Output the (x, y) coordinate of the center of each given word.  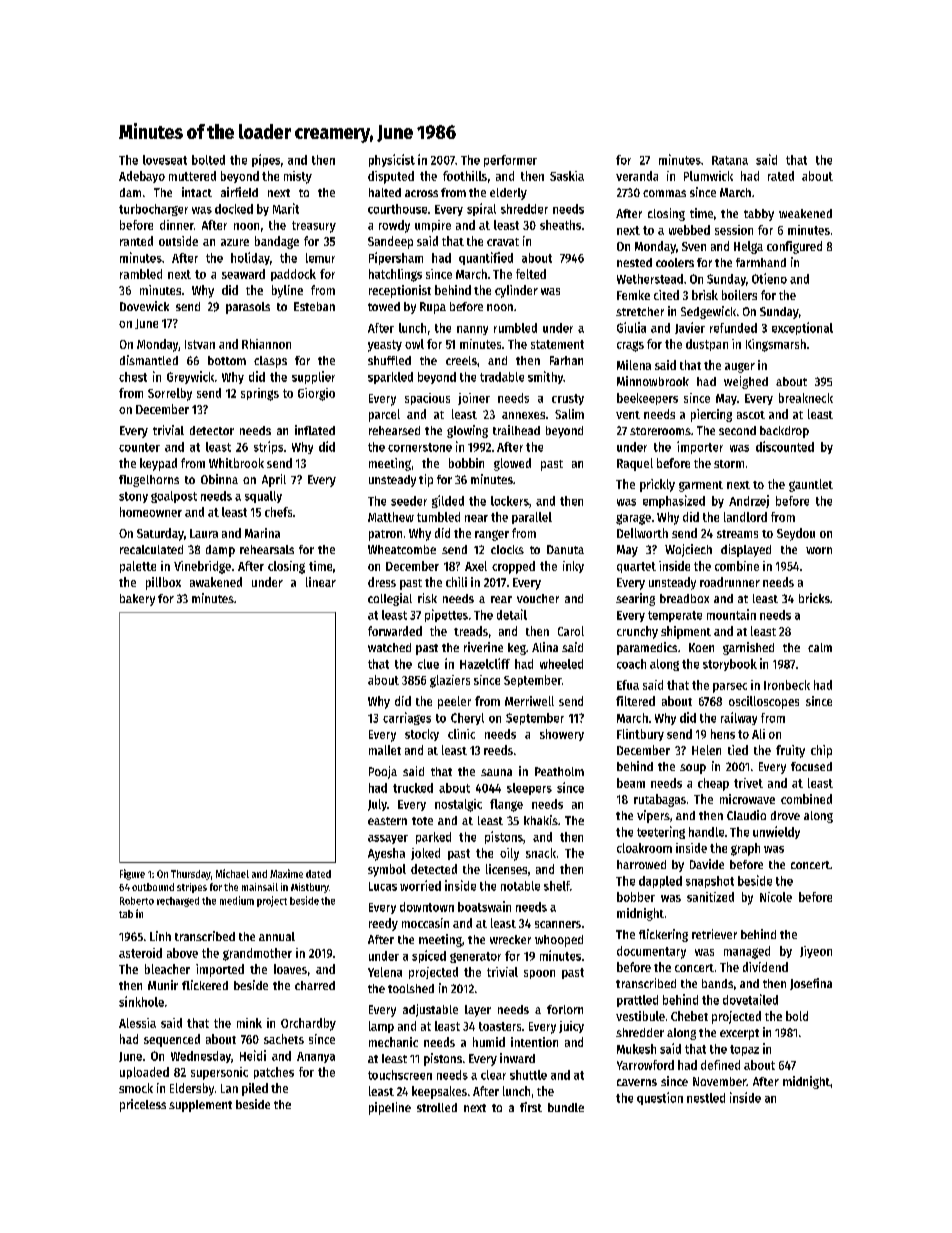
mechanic (393, 1042)
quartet (636, 567)
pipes (266, 160)
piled (255, 1089)
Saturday (160, 534)
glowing (467, 431)
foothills (465, 176)
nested (634, 262)
